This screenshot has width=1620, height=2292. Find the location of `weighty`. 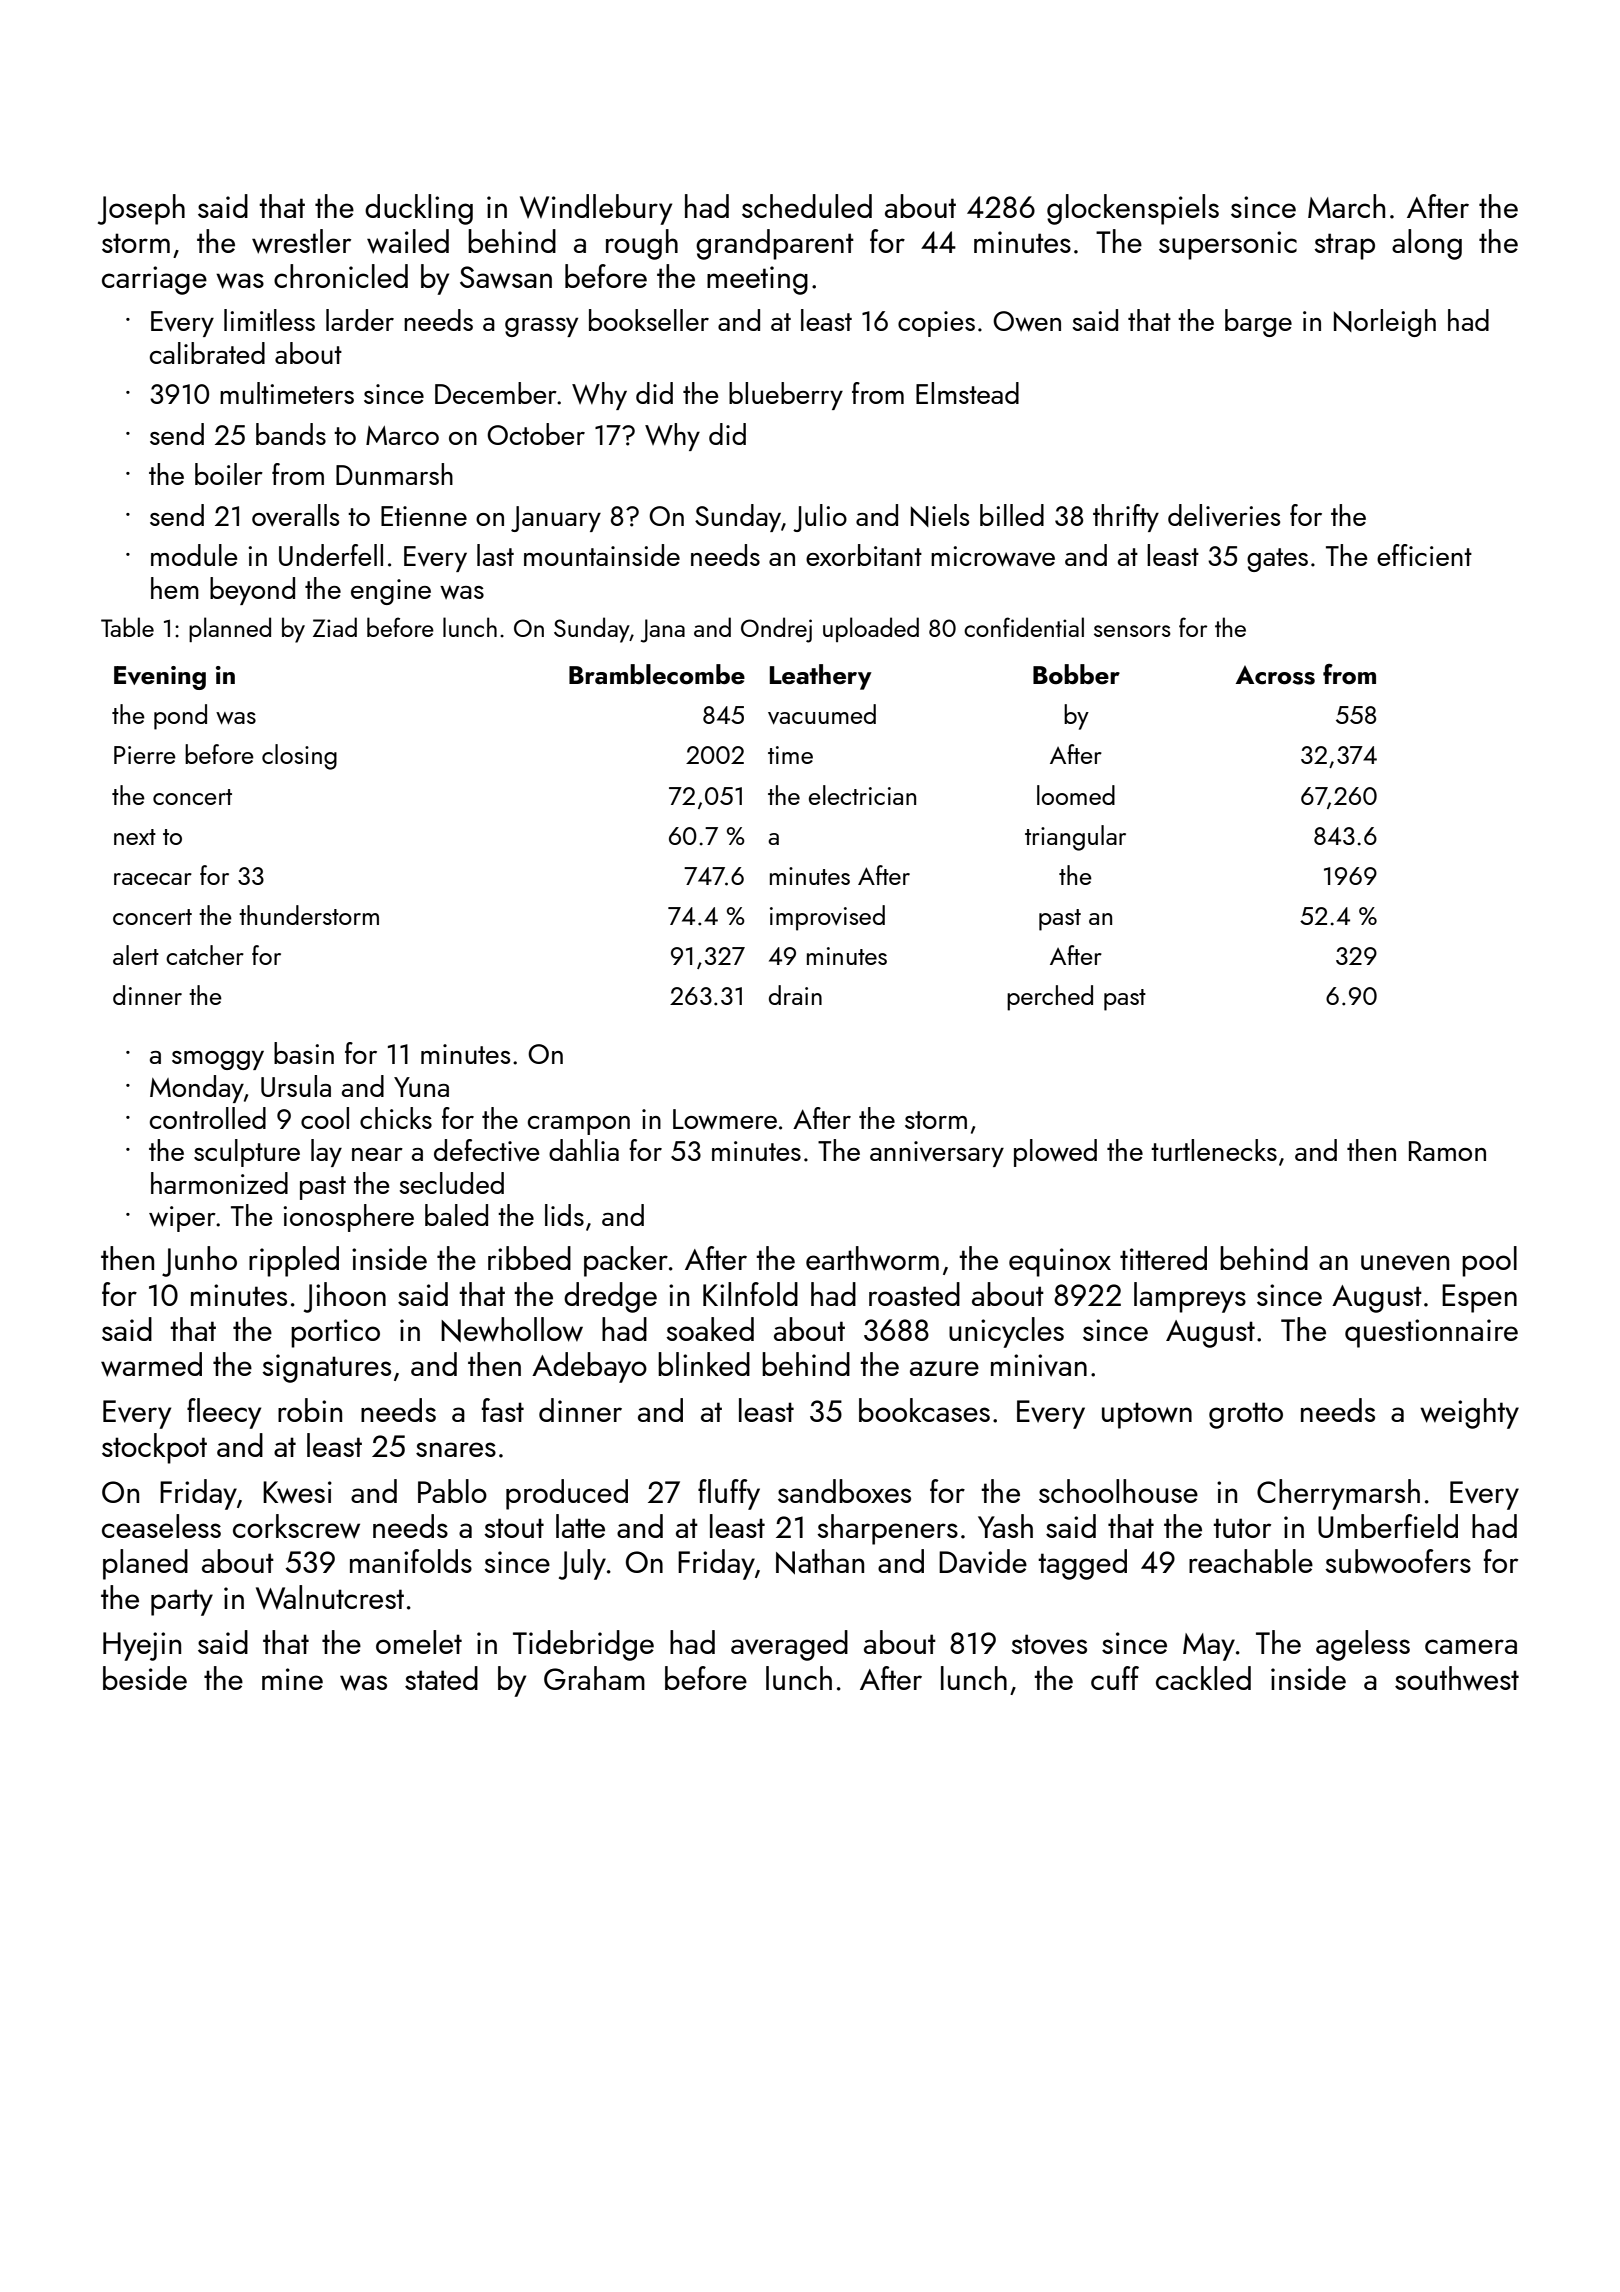

weighty is located at coordinates (1469, 1413).
